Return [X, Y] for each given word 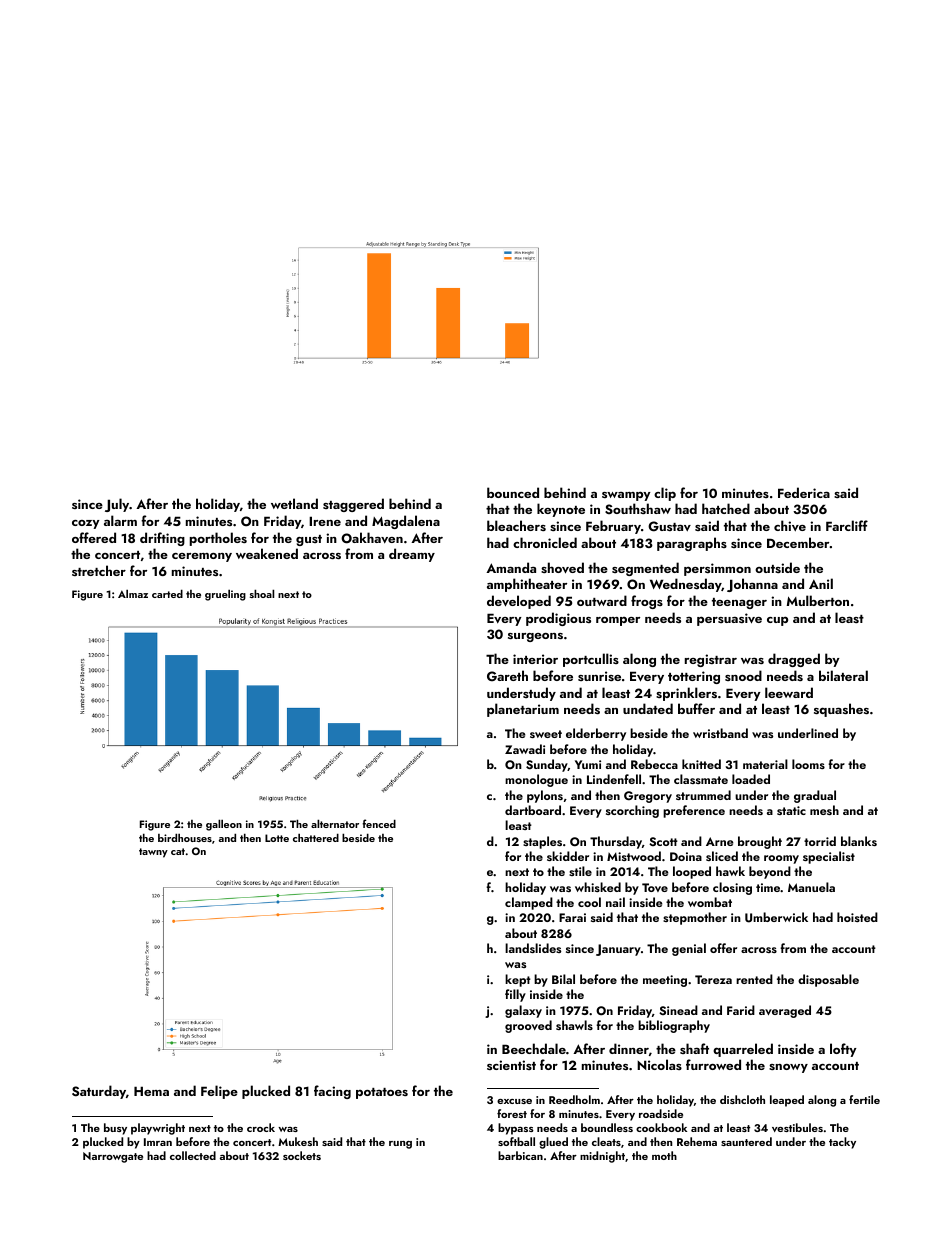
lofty [843, 1050]
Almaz [133, 594]
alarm [120, 520]
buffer [696, 708]
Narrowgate [113, 1157]
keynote [561, 510]
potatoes [382, 1093]
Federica [804, 492]
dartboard [533, 810]
